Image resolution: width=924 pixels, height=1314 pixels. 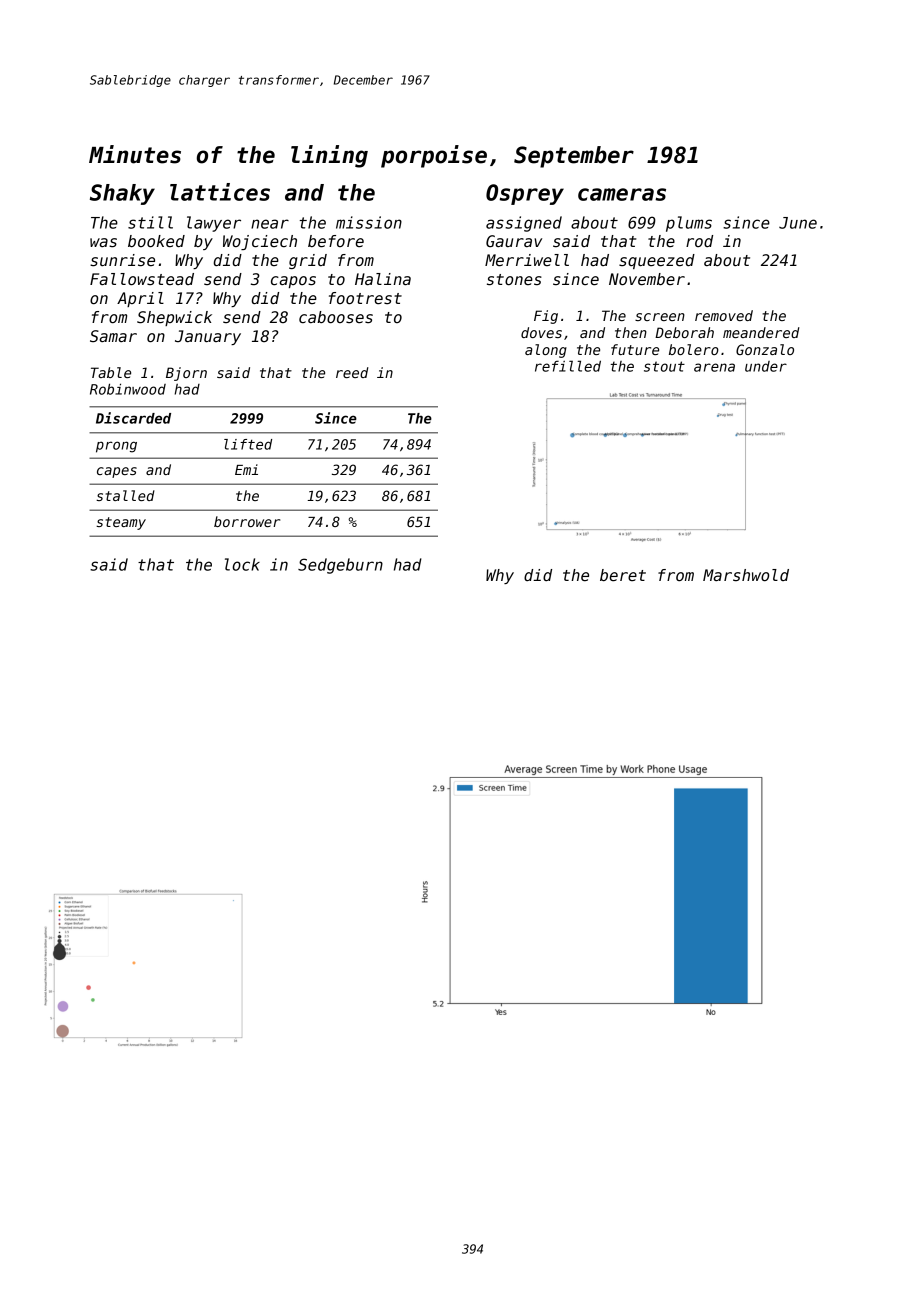 I want to click on stout, so click(x=664, y=366).
